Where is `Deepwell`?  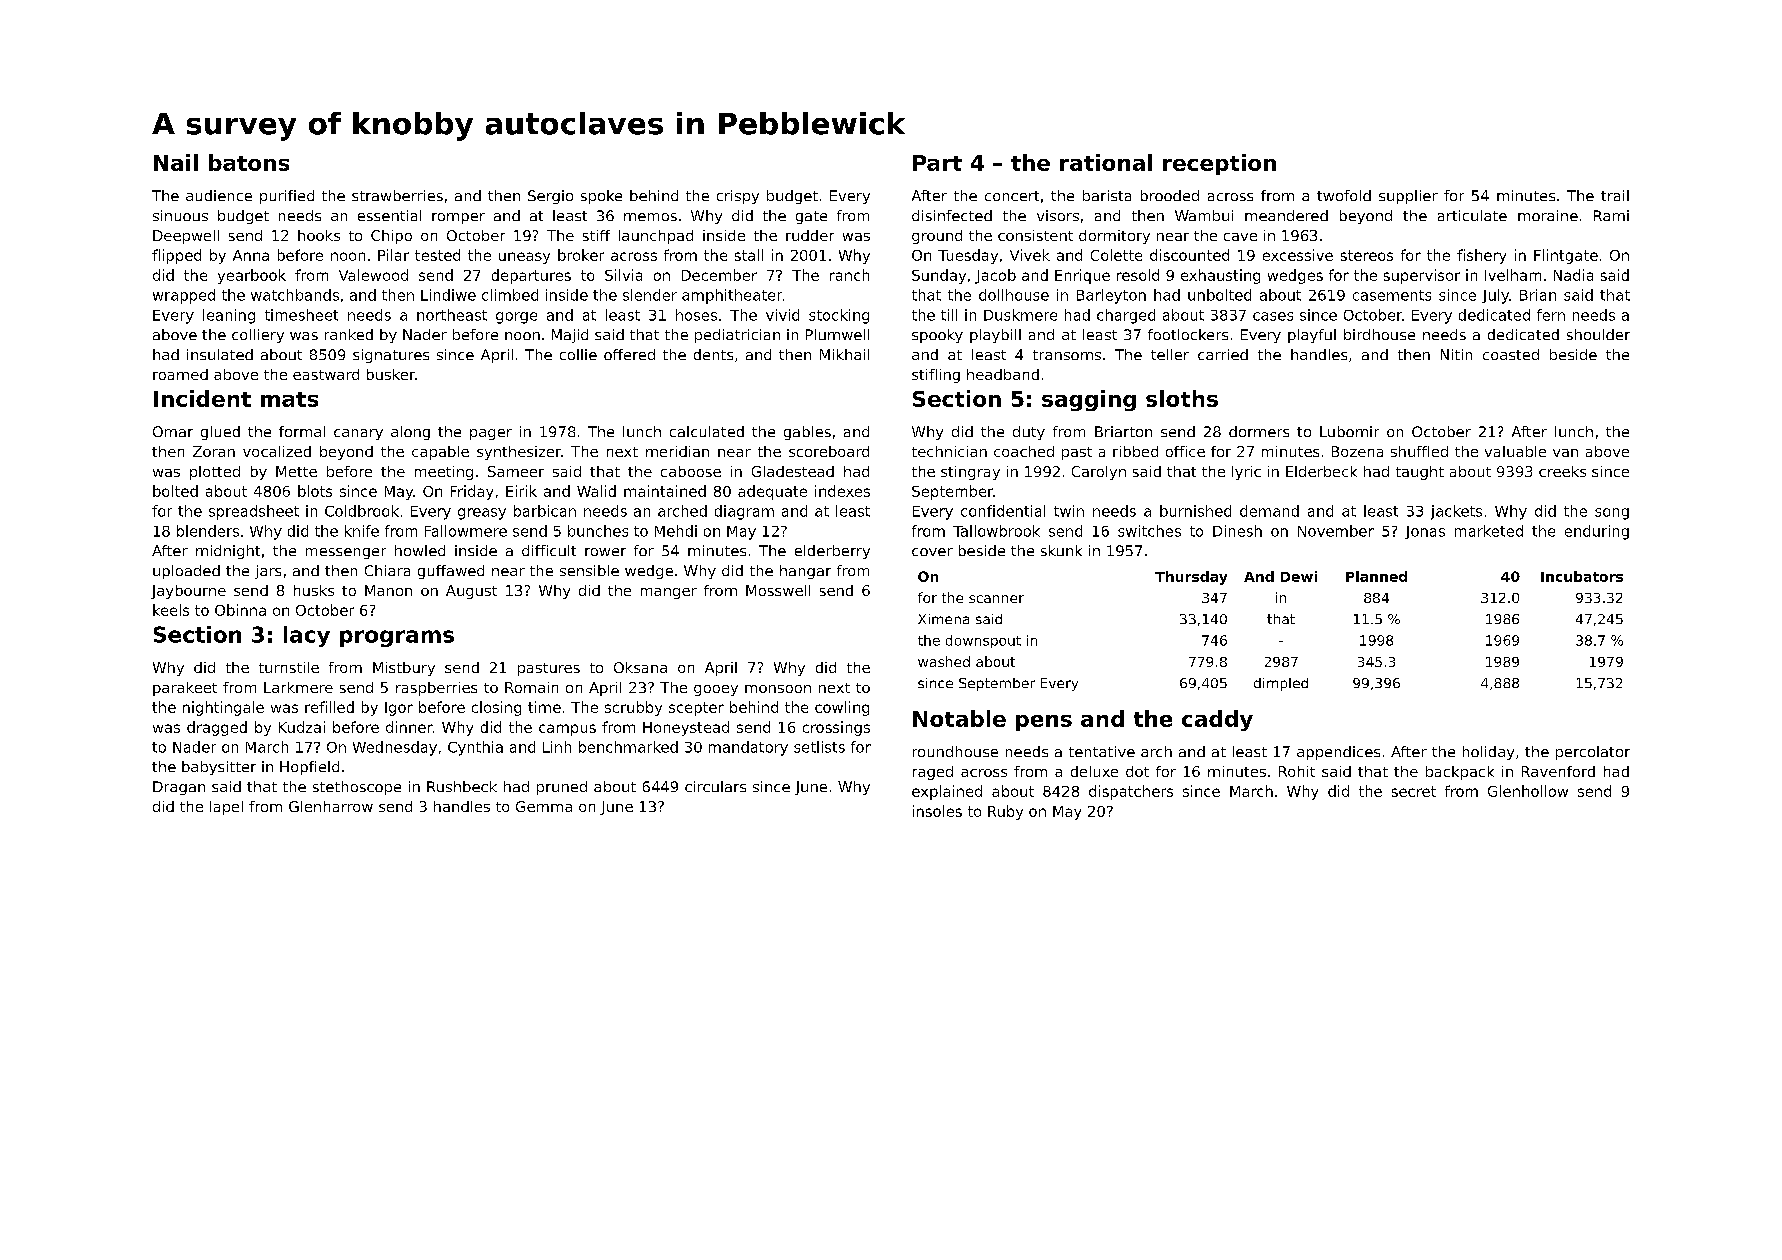
Deepwell is located at coordinates (186, 237).
